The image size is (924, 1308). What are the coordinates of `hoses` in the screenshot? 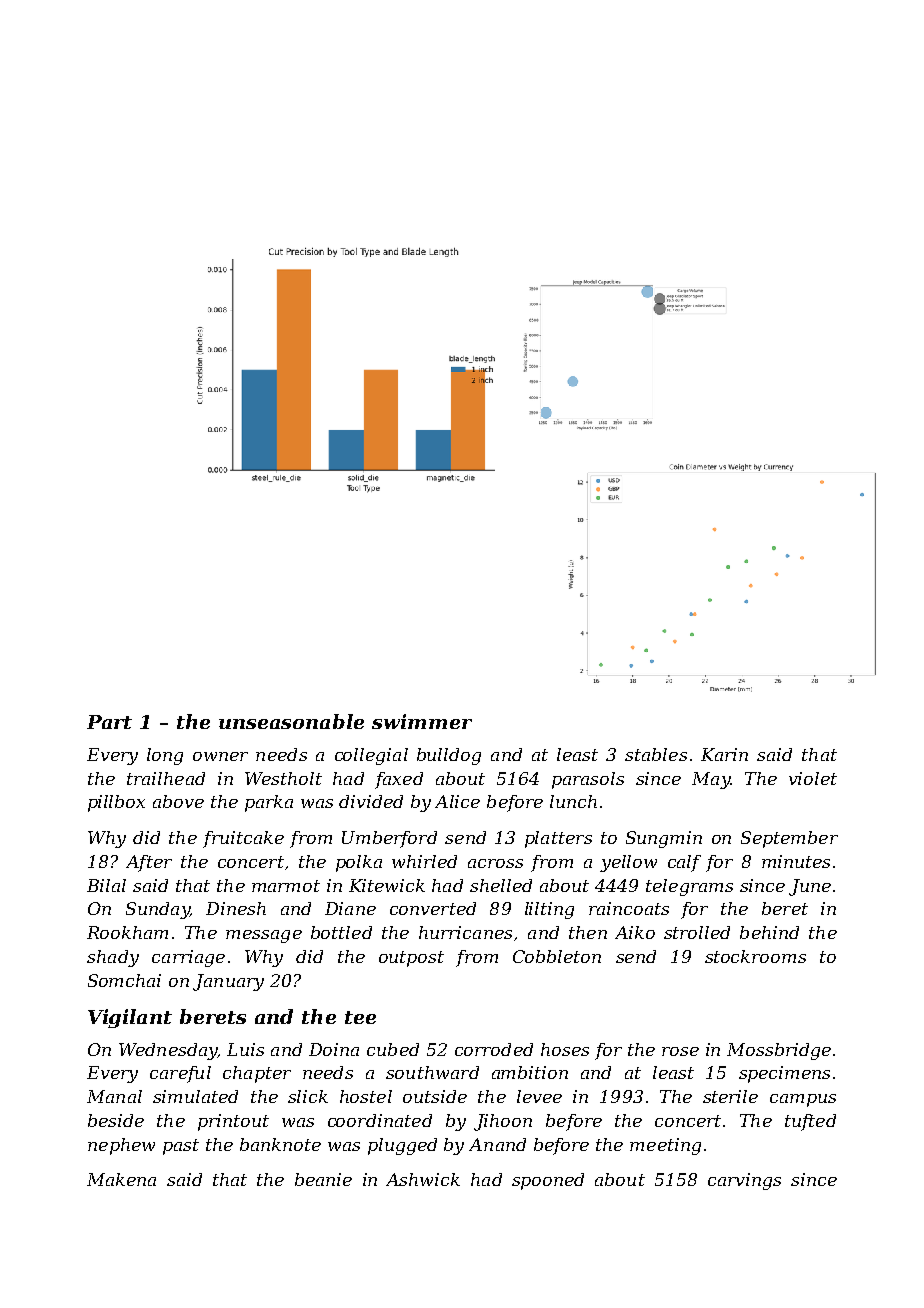 It's located at (565, 1049).
